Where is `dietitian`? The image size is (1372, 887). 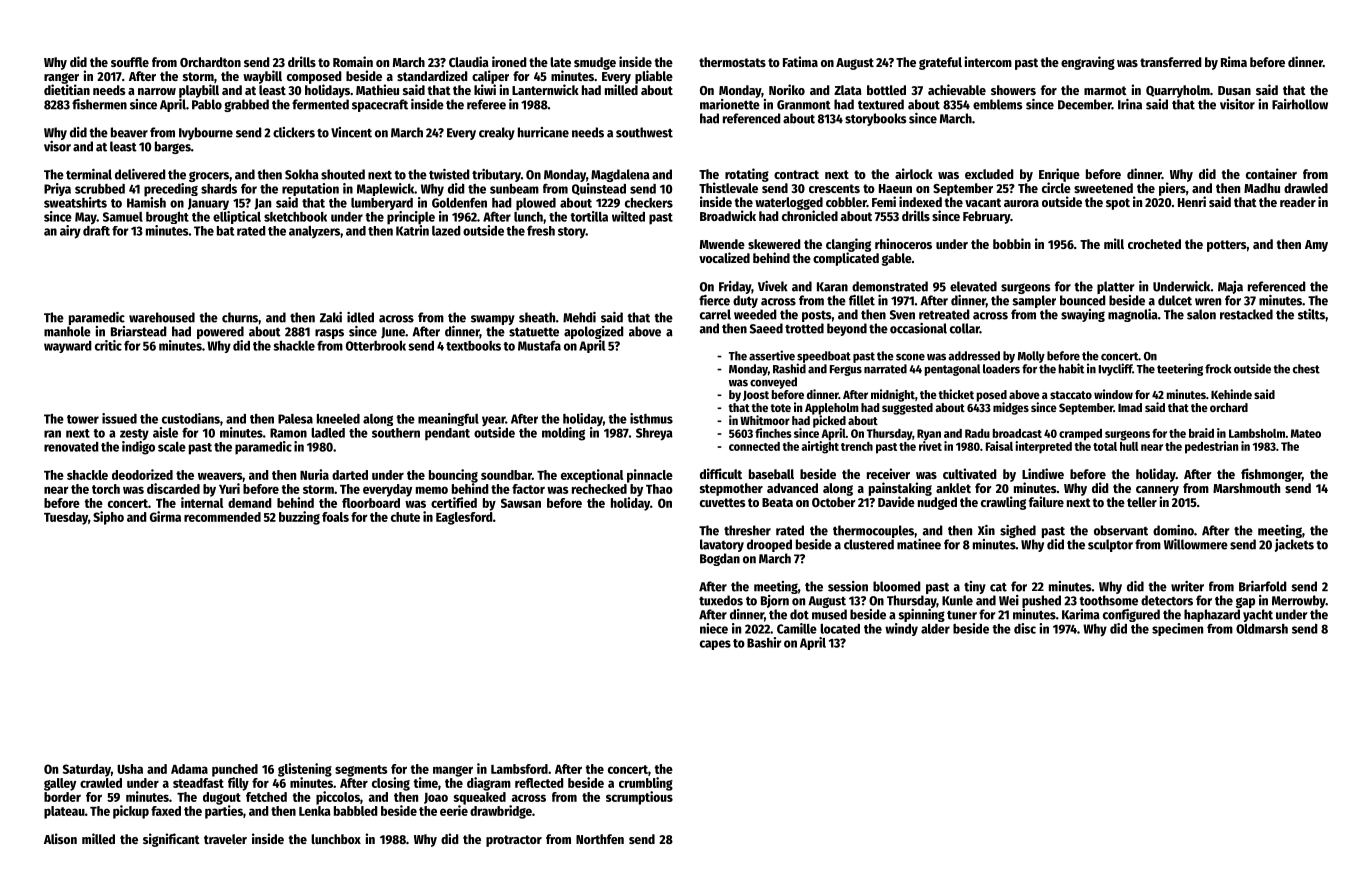 dietitian is located at coordinates (67, 89).
